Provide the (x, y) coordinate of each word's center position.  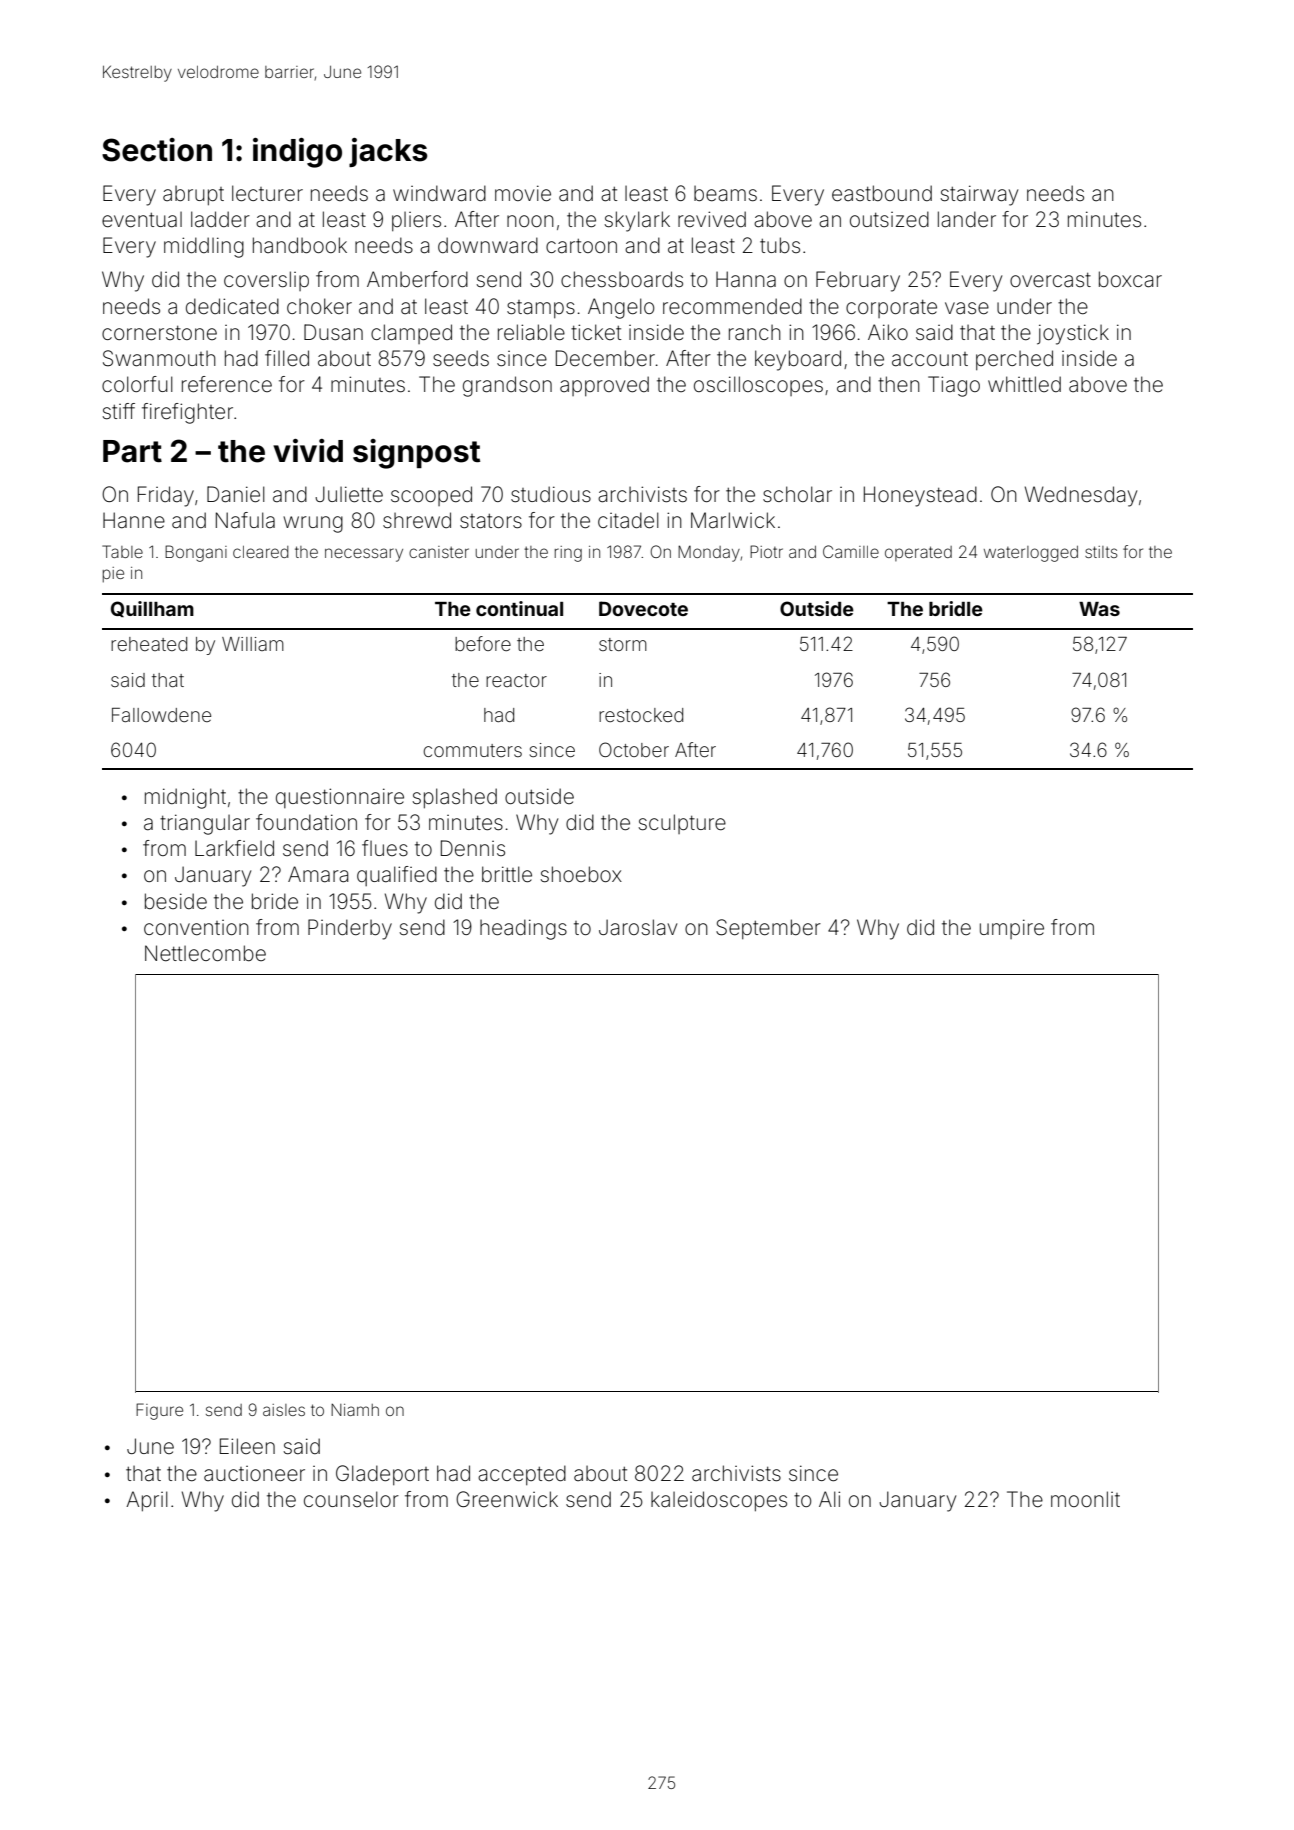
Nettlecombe (205, 953)
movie (523, 193)
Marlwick (733, 520)
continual (519, 608)
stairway (979, 195)
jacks (388, 152)
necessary (364, 555)
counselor (351, 1499)
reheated (149, 644)
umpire (1012, 929)
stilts (1101, 552)
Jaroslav (638, 927)
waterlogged (1031, 554)
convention (196, 928)
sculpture (682, 824)
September (768, 929)
